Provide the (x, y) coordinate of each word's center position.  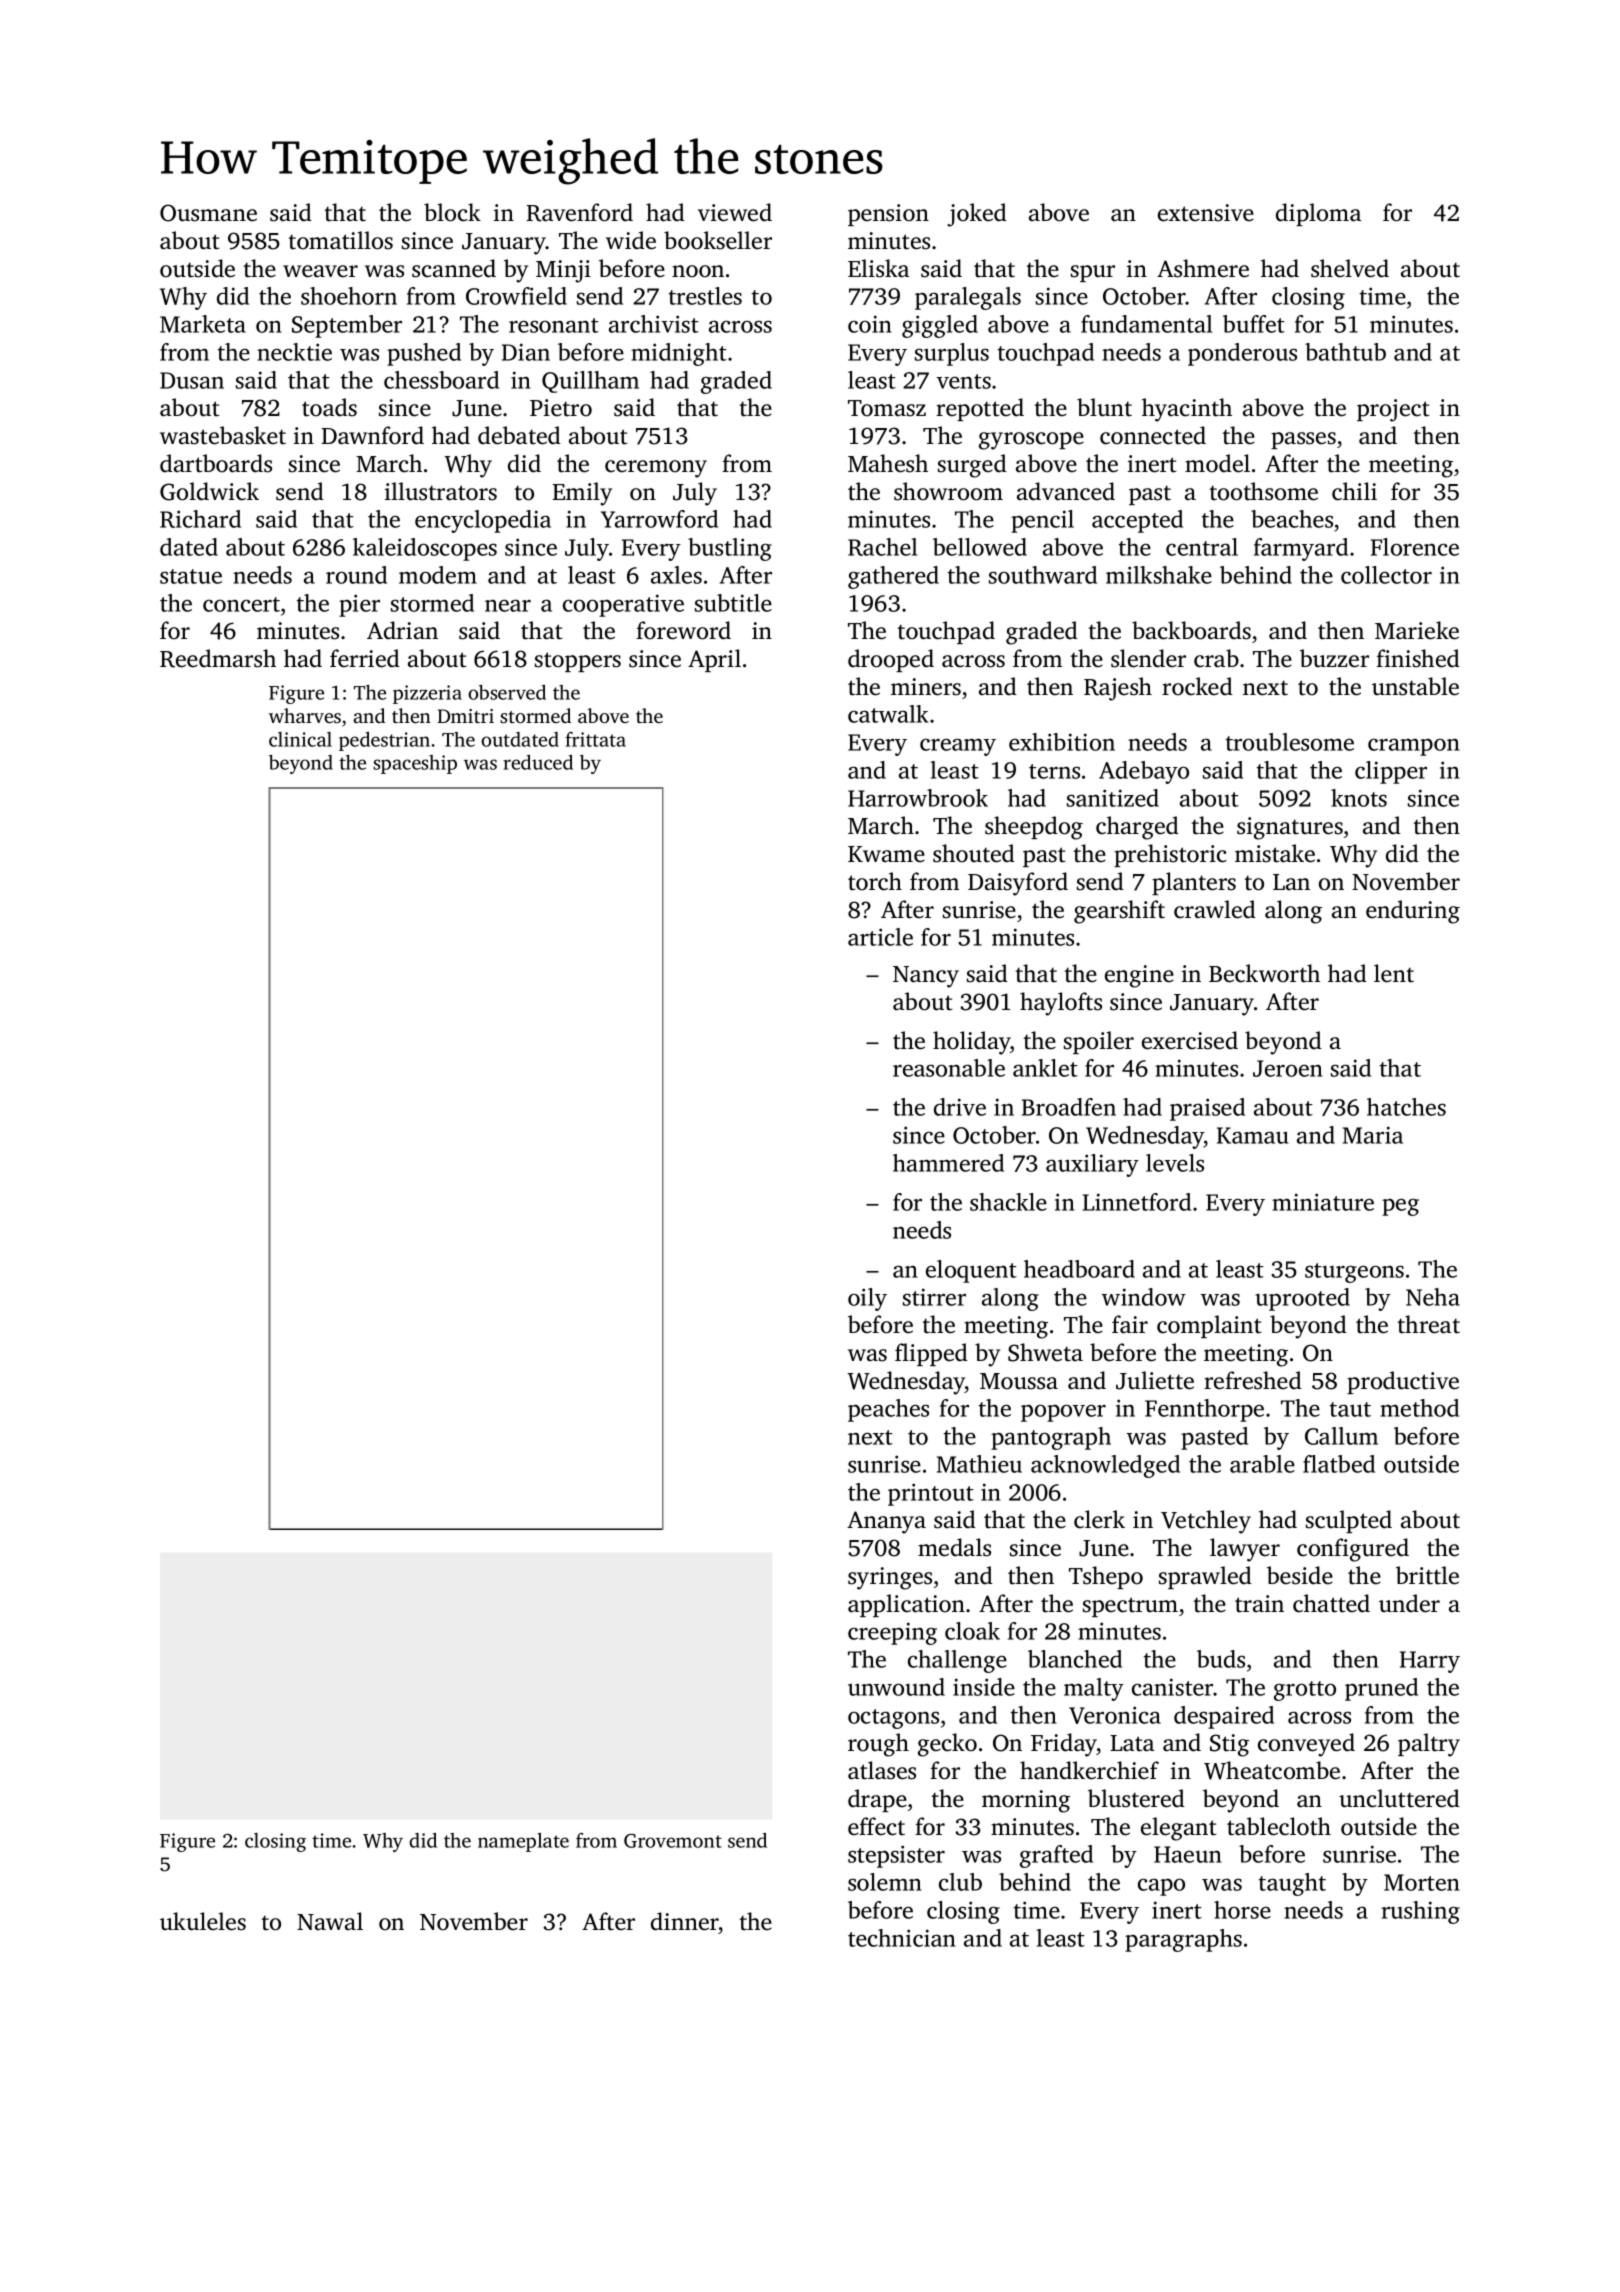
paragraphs (1183, 1940)
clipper (1391, 772)
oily (867, 1299)
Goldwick (209, 491)
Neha (1433, 1297)
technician (902, 1938)
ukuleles (203, 1921)
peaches (888, 1410)
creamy (958, 747)
